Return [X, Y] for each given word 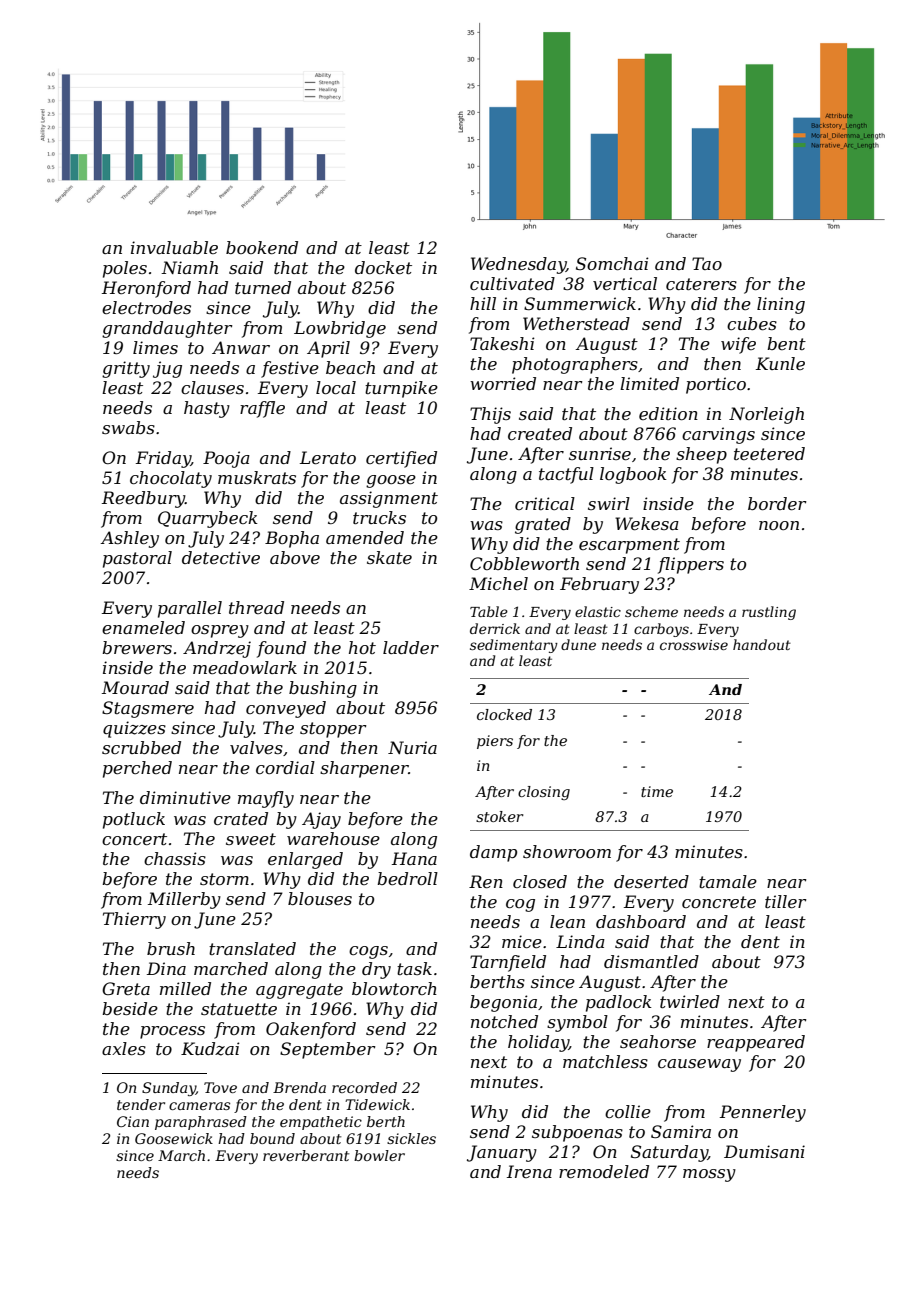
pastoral [137, 559]
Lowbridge [340, 329]
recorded [364, 1087]
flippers [691, 565]
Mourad [135, 687]
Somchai [612, 263]
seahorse [658, 1041]
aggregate [299, 991]
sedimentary [514, 646]
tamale [728, 881]
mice [522, 941]
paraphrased [201, 1123]
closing [544, 793]
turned [263, 287]
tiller [785, 901]
